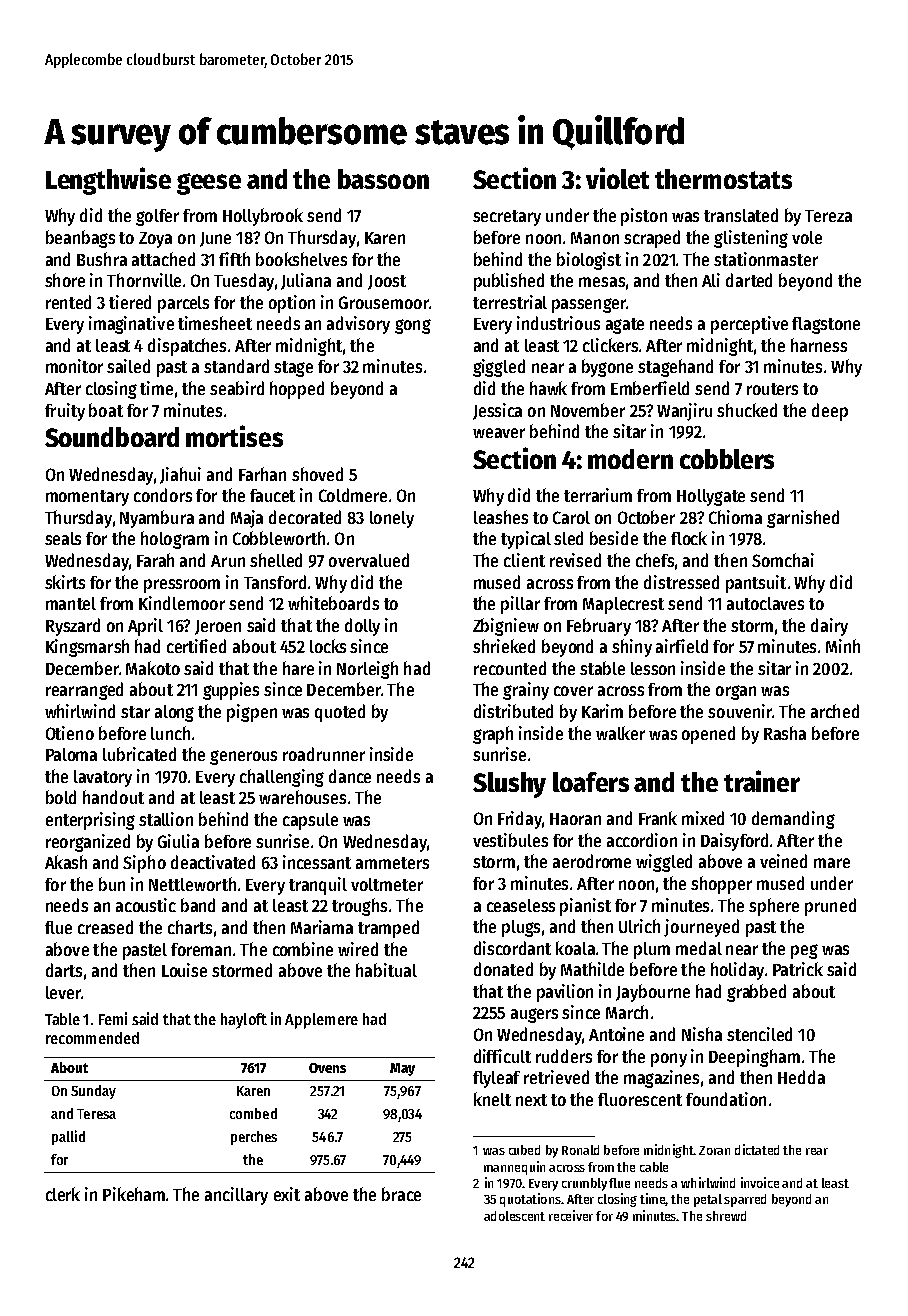  What do you see at coordinates (387, 884) in the screenshot?
I see `voltmeter` at bounding box center [387, 884].
